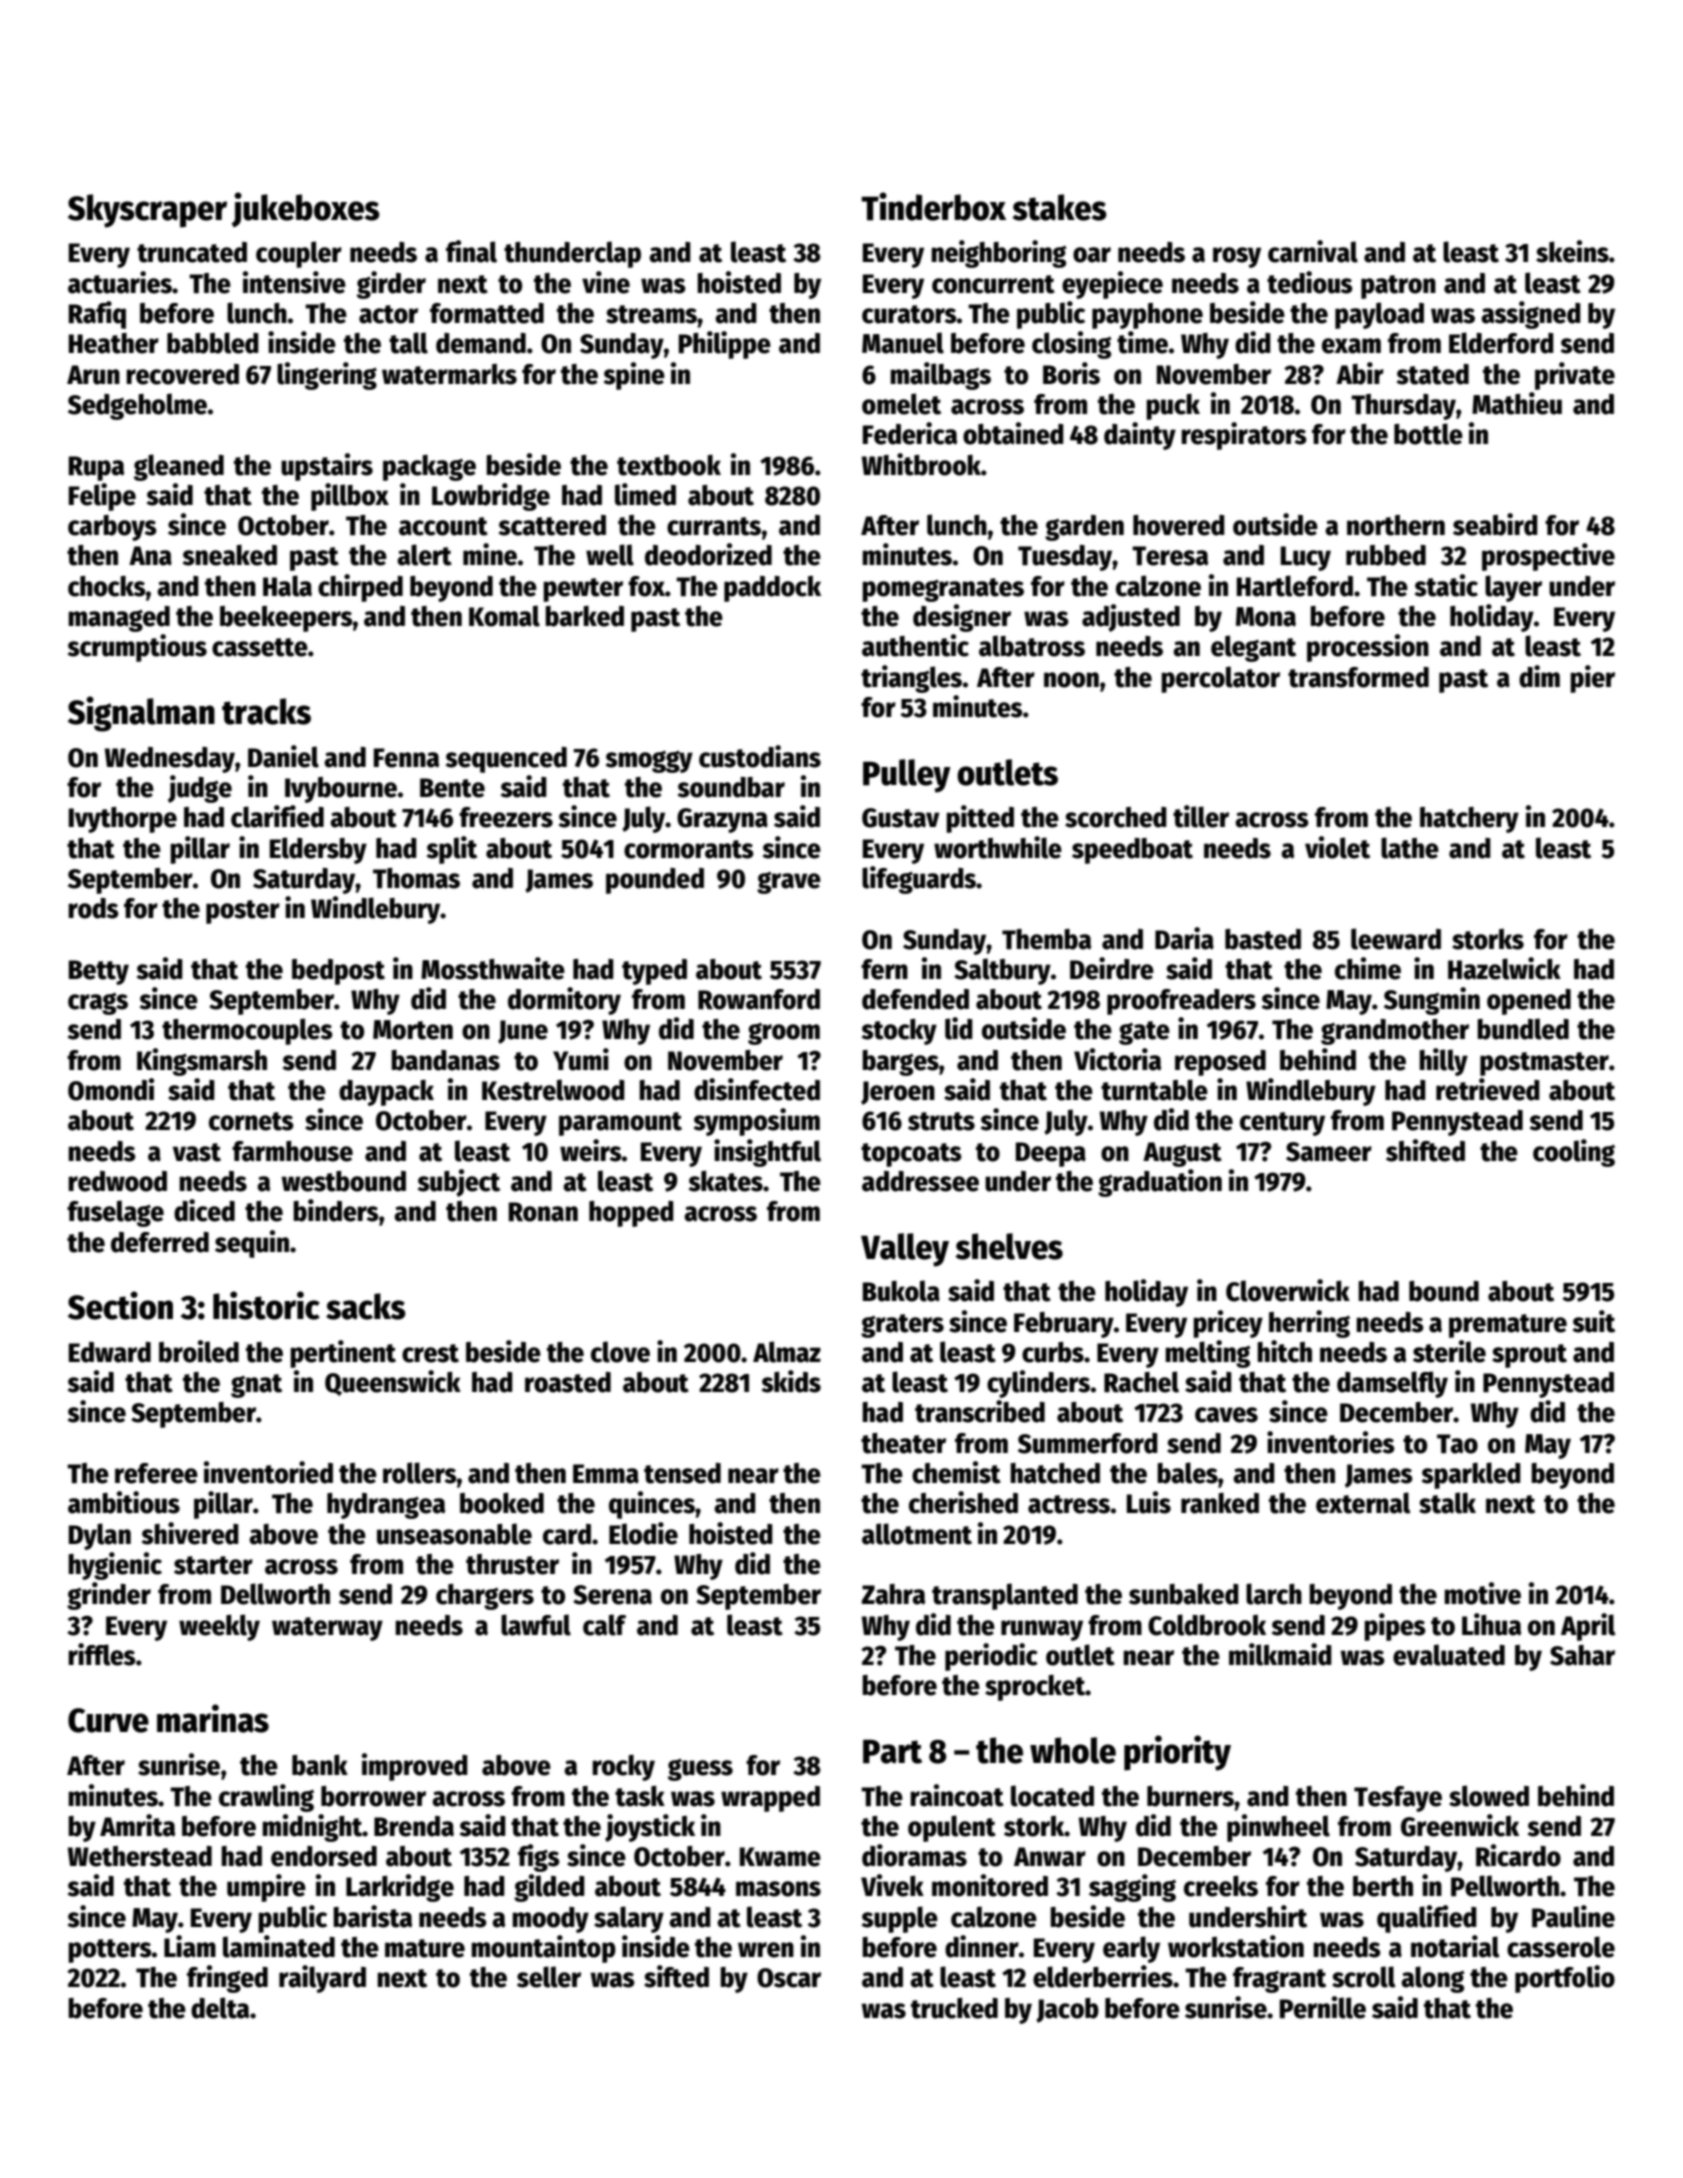 This page has width=1683, height=2178. What do you see at coordinates (549, 1977) in the page?
I see `seller` at bounding box center [549, 1977].
